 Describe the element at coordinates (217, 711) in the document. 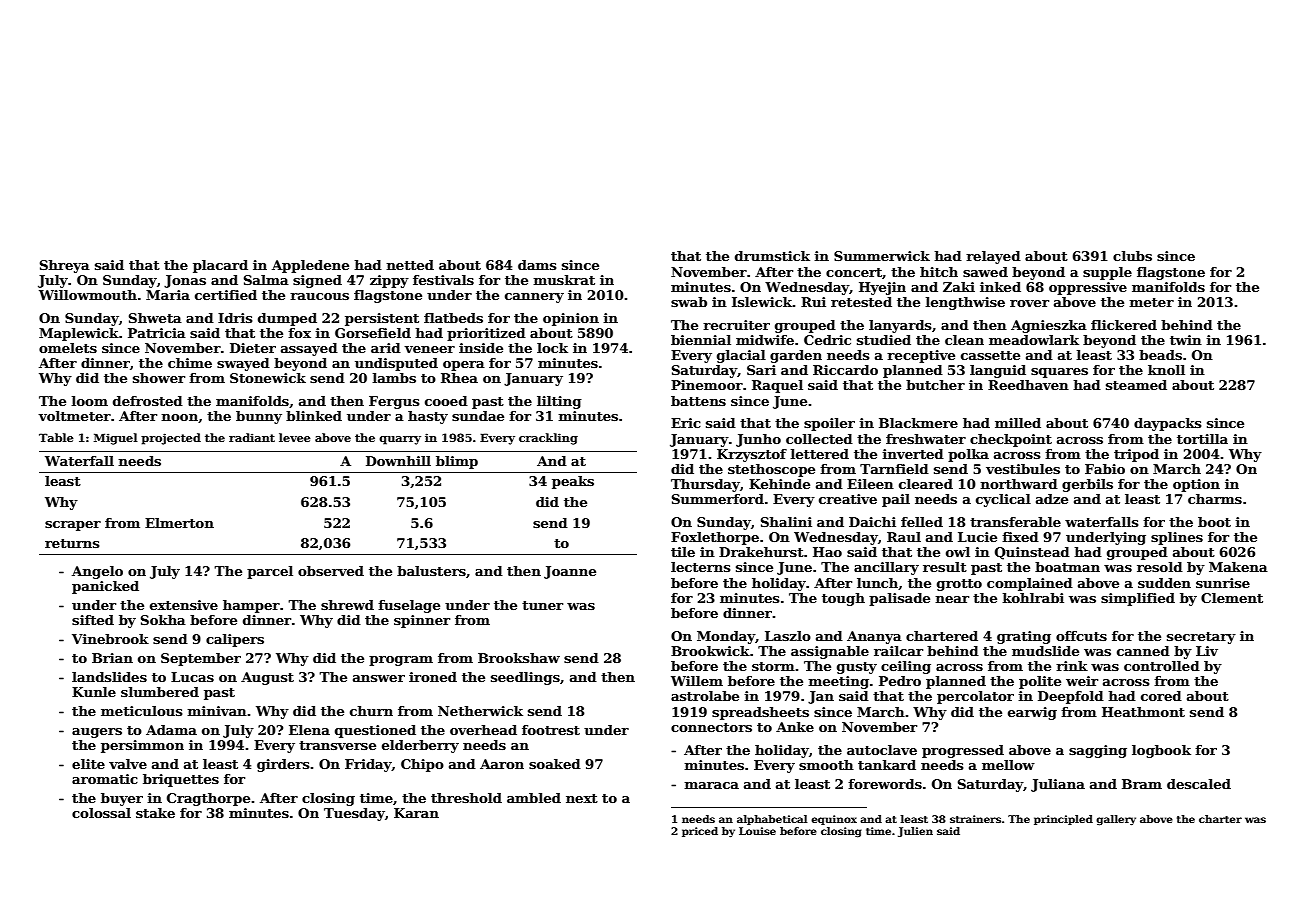

I see `minivan` at that location.
